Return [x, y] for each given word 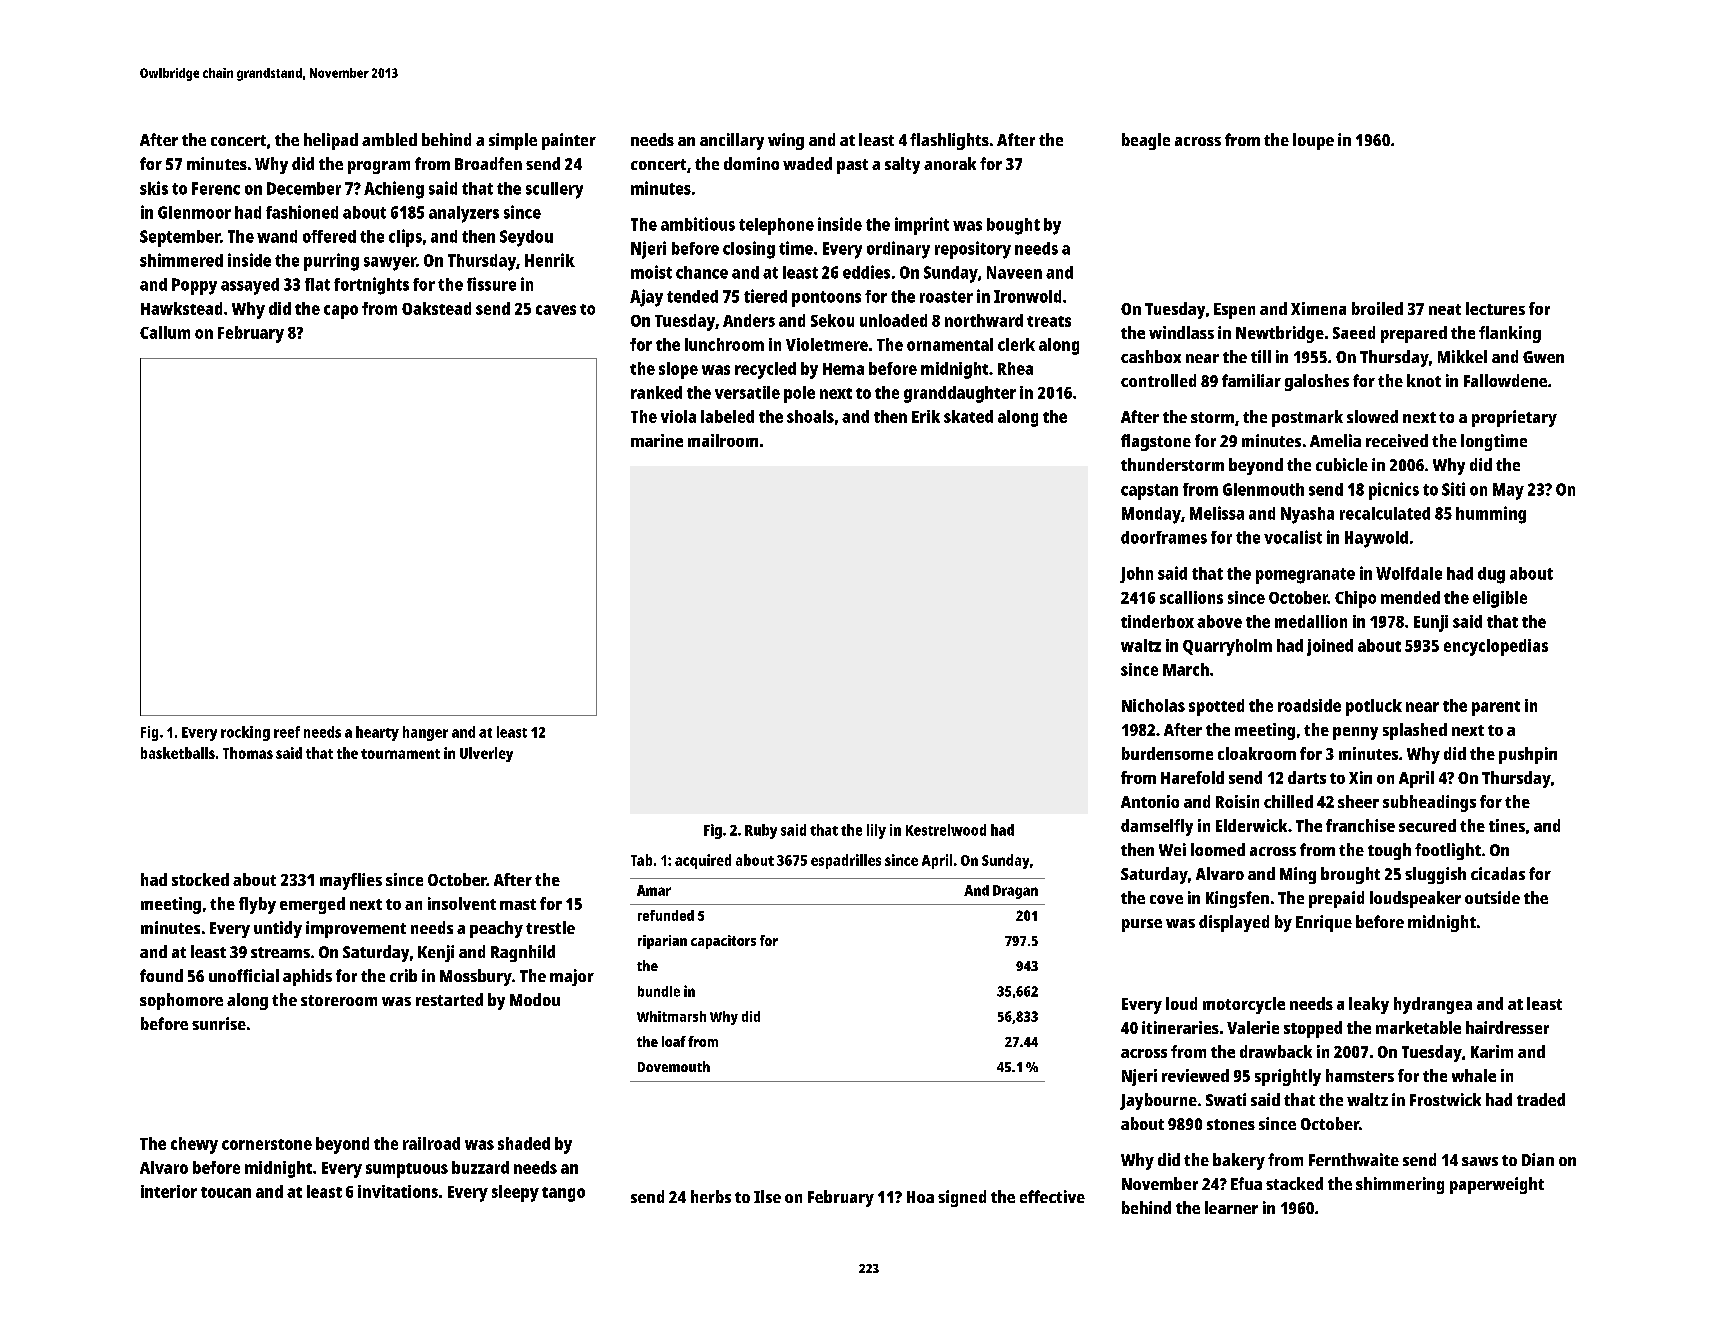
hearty [377, 733]
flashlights [949, 141]
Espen [1234, 311]
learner [1231, 1207]
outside [1492, 897]
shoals [810, 416]
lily [876, 831]
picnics [1394, 491]
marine [657, 440]
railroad [431, 1143]
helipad [331, 141]
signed [962, 1198]
